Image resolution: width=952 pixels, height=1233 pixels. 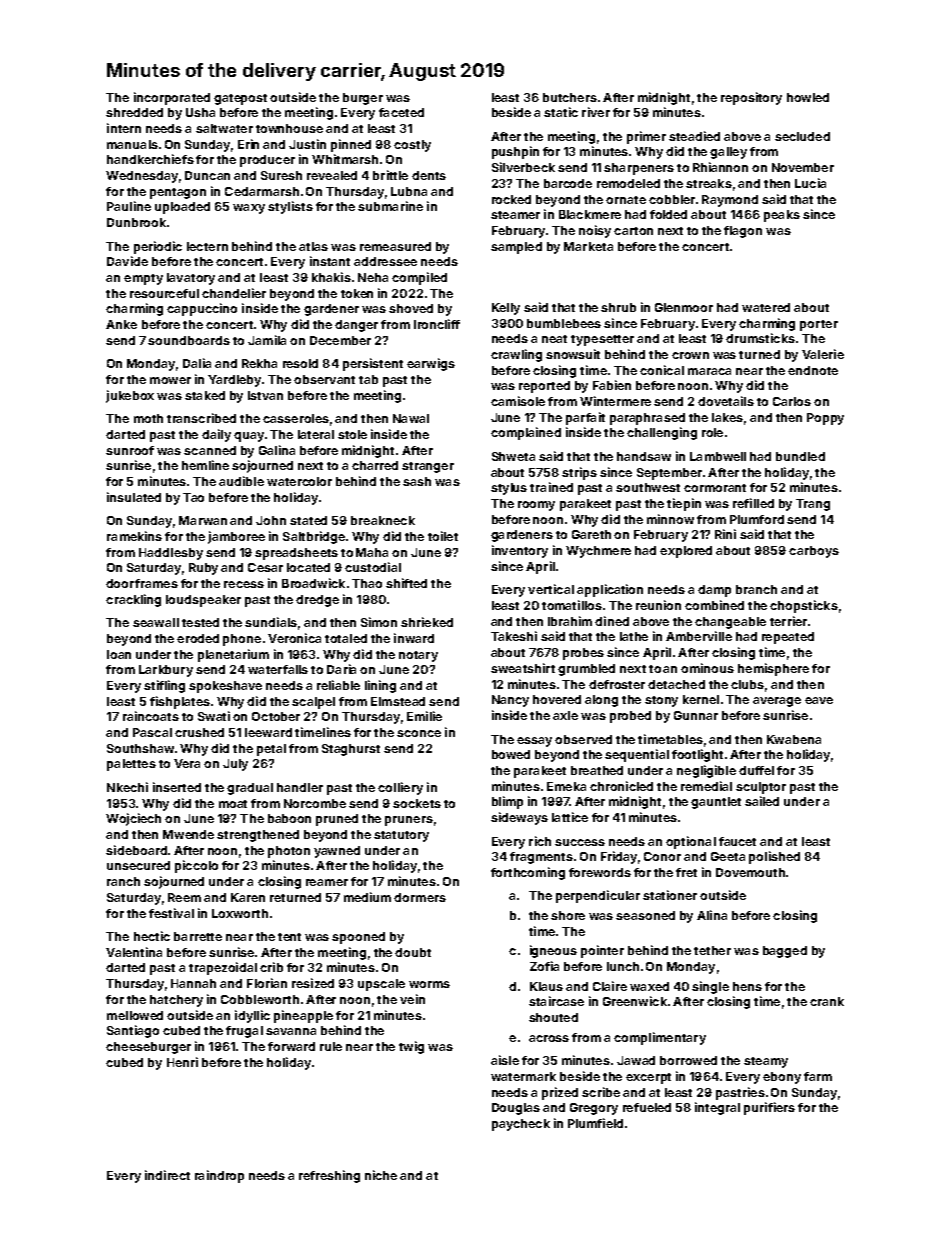 I want to click on gatepost, so click(x=240, y=99).
